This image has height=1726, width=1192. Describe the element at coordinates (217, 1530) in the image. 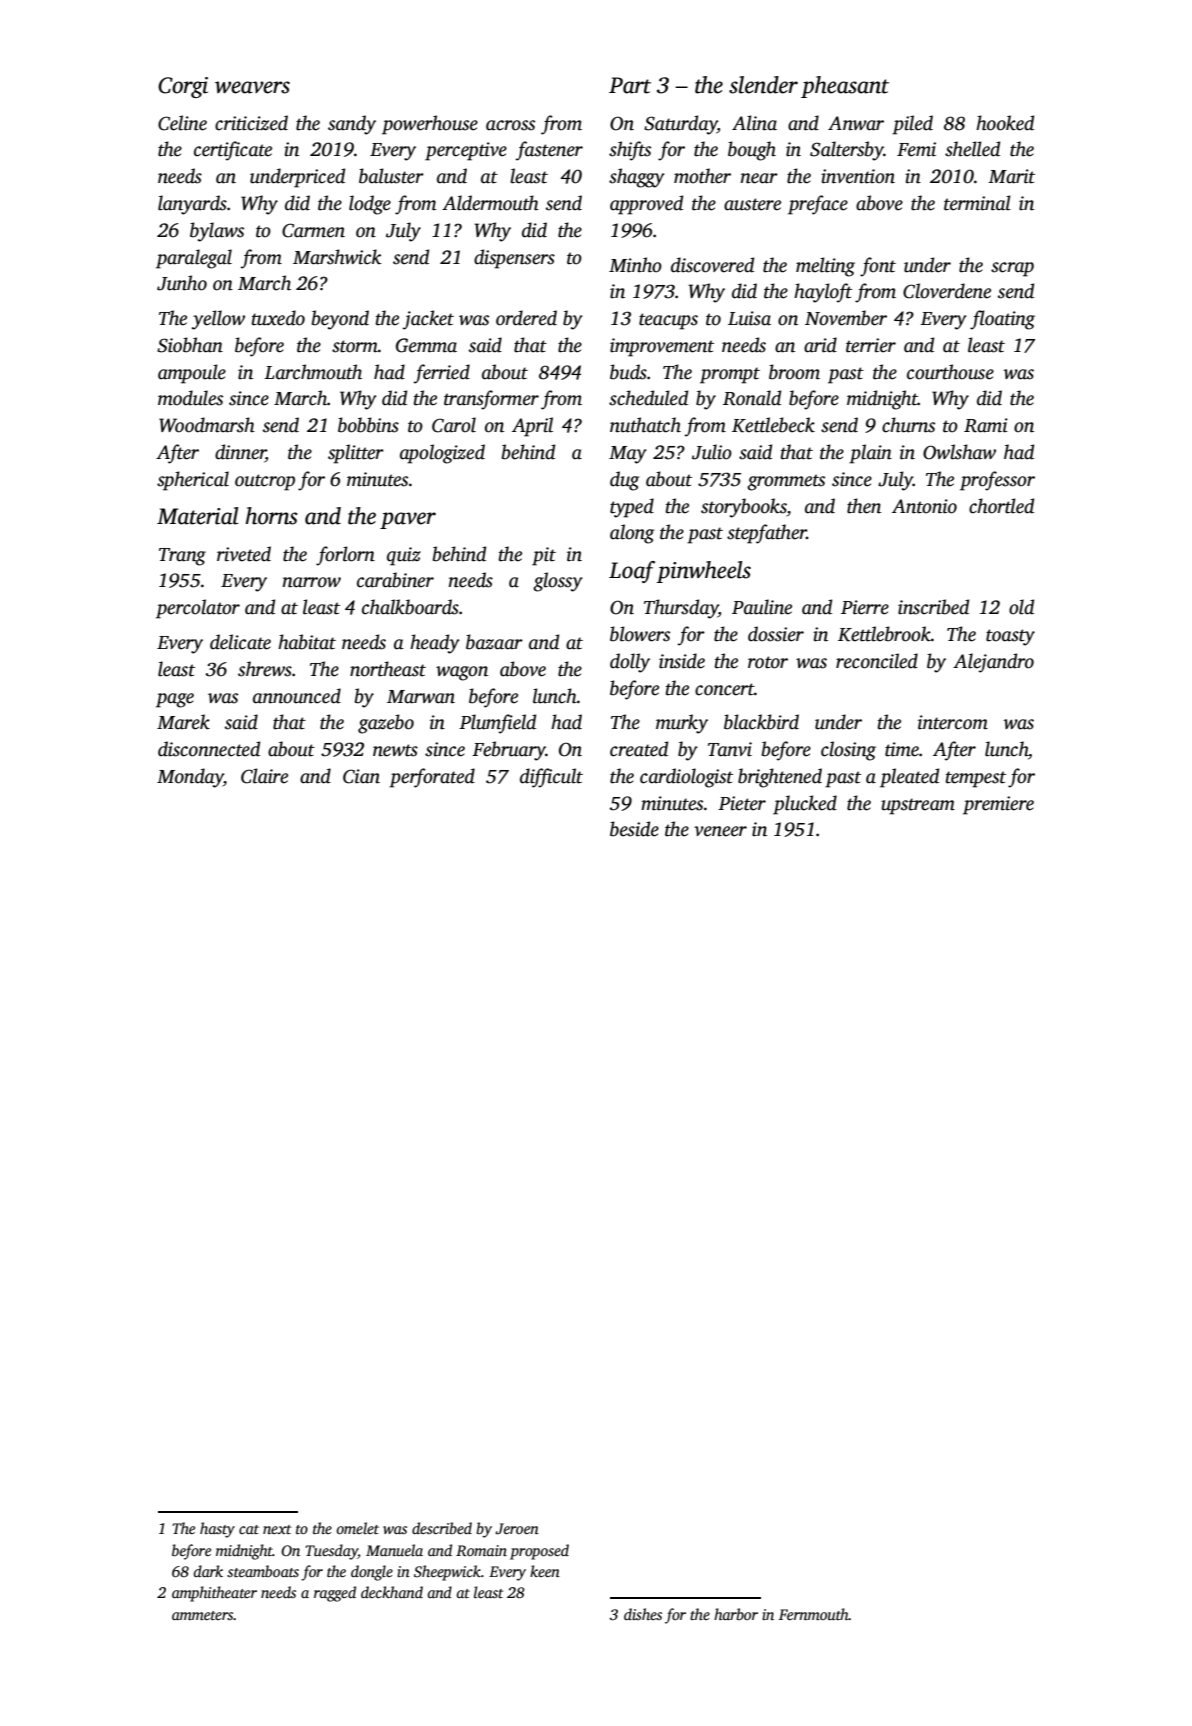

I see `hasty` at that location.
